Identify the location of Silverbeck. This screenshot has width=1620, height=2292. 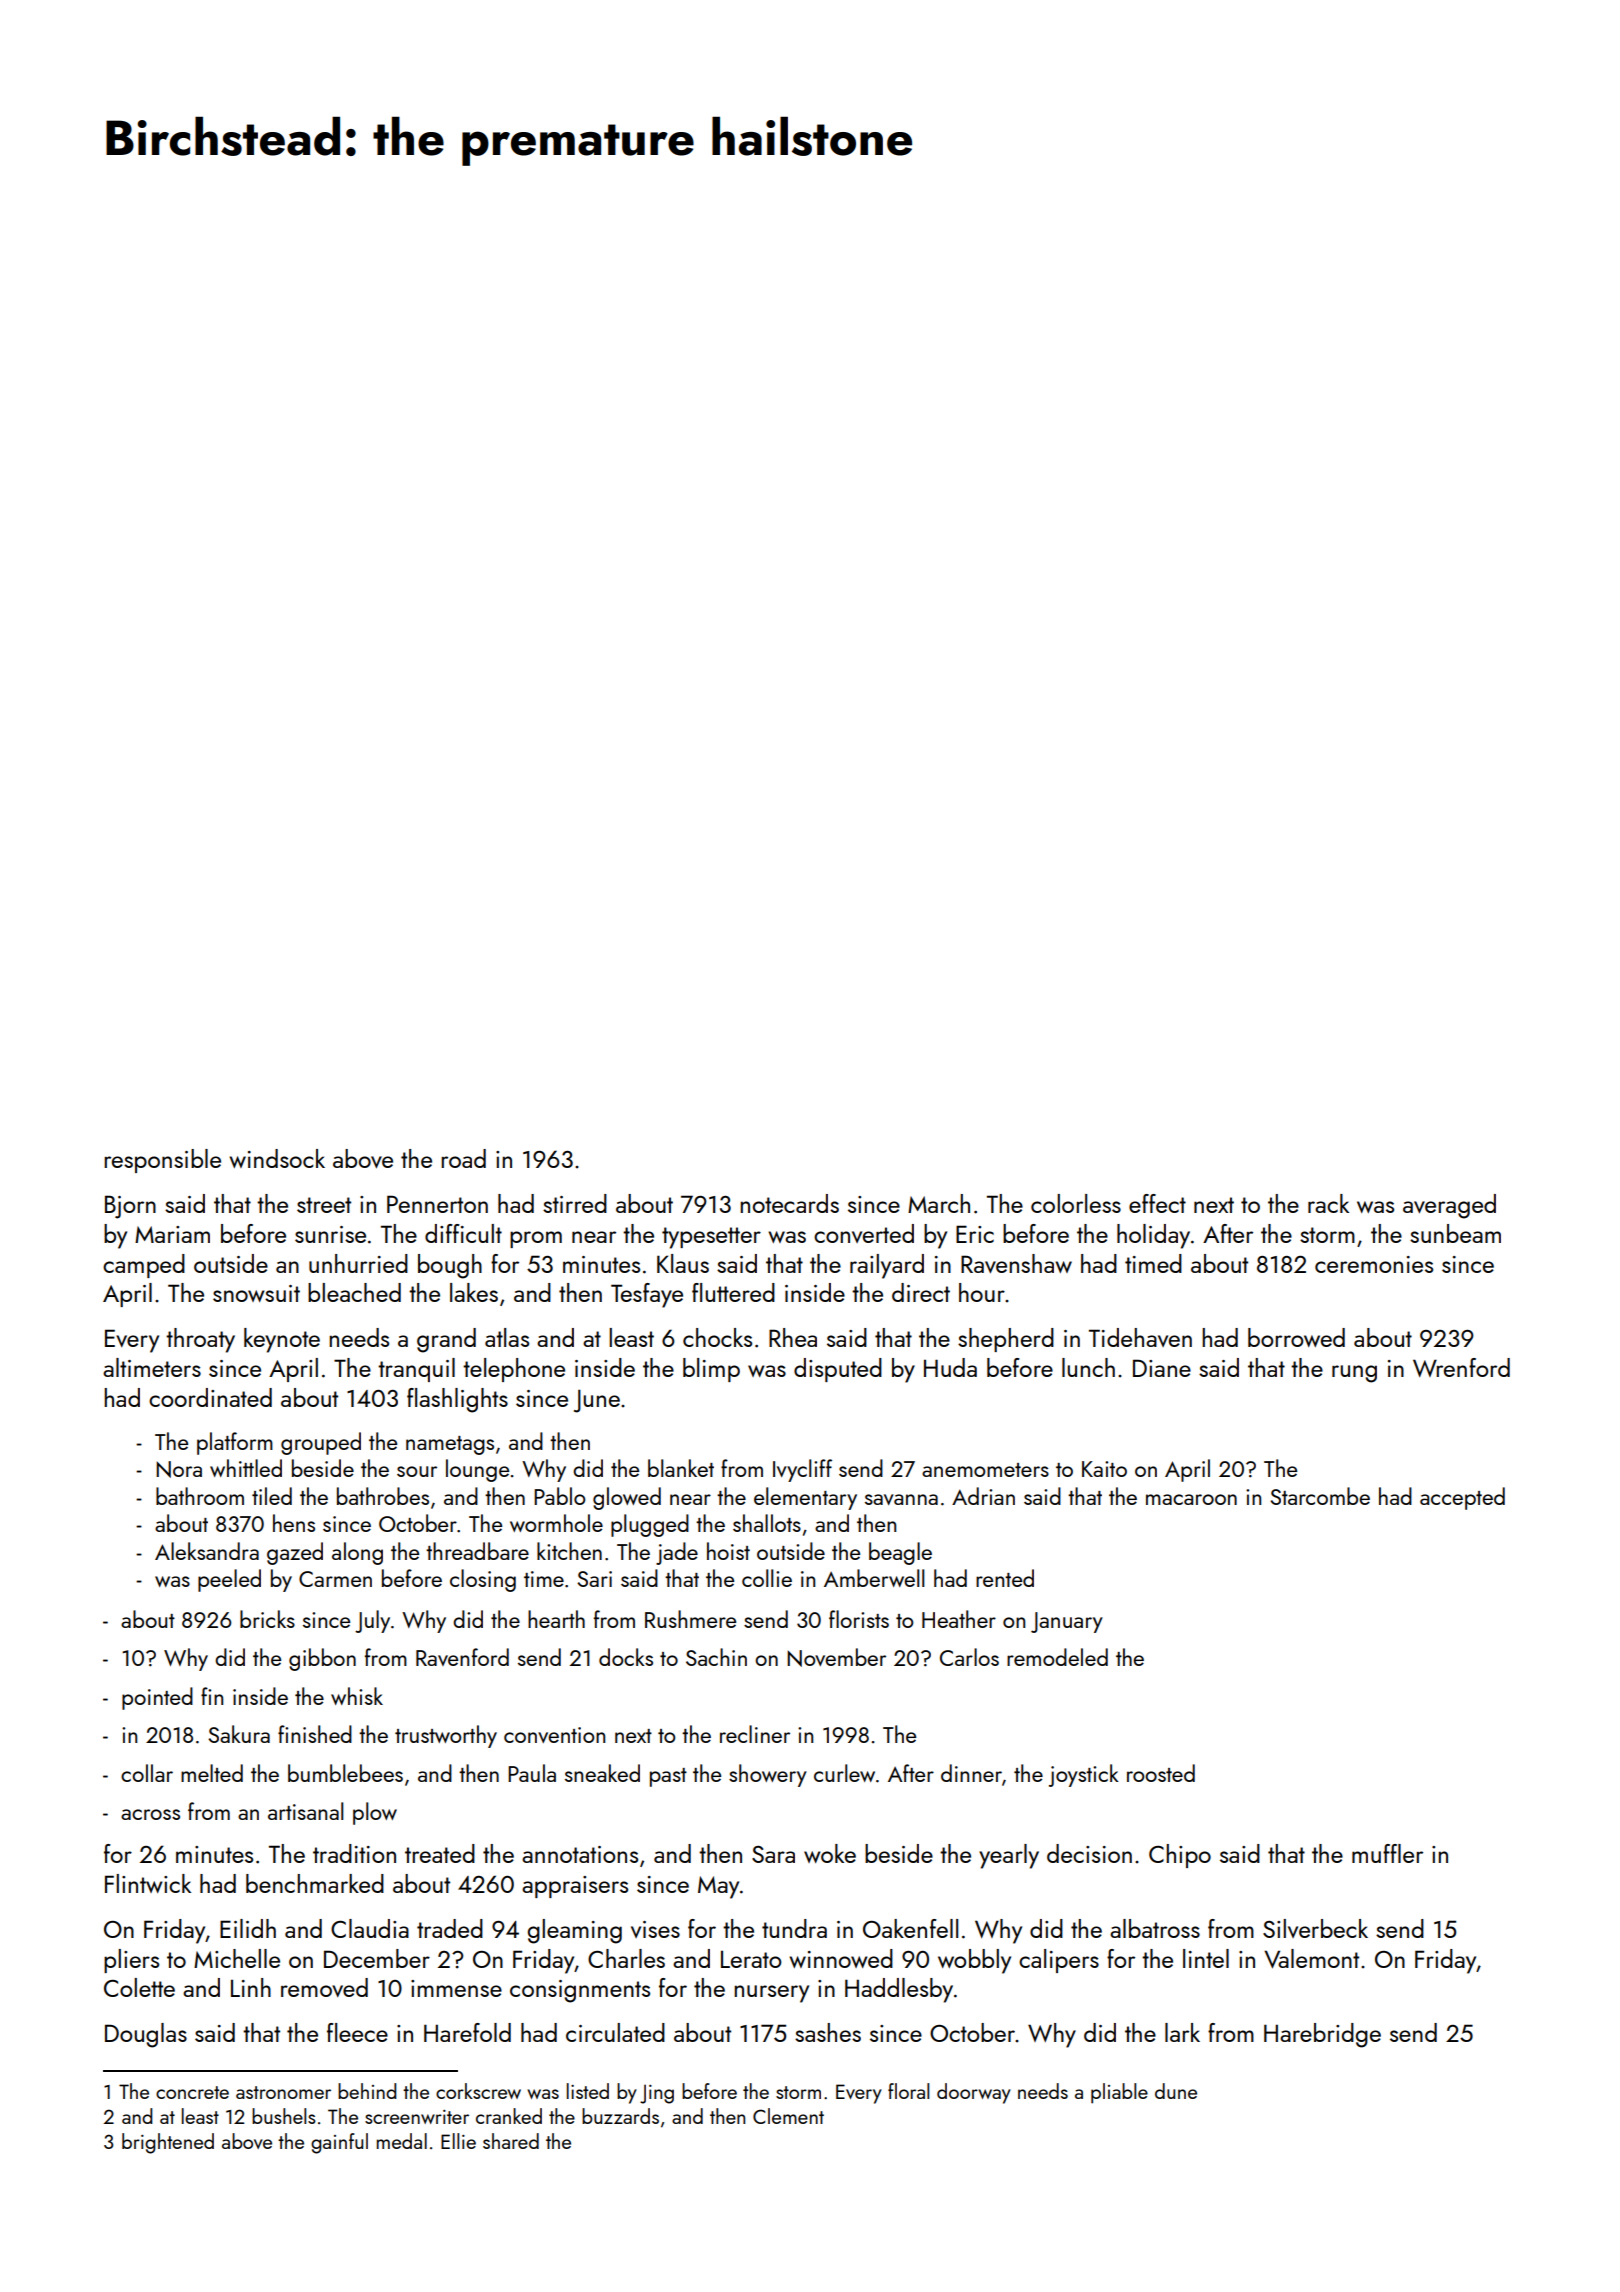
(1315, 1928).
